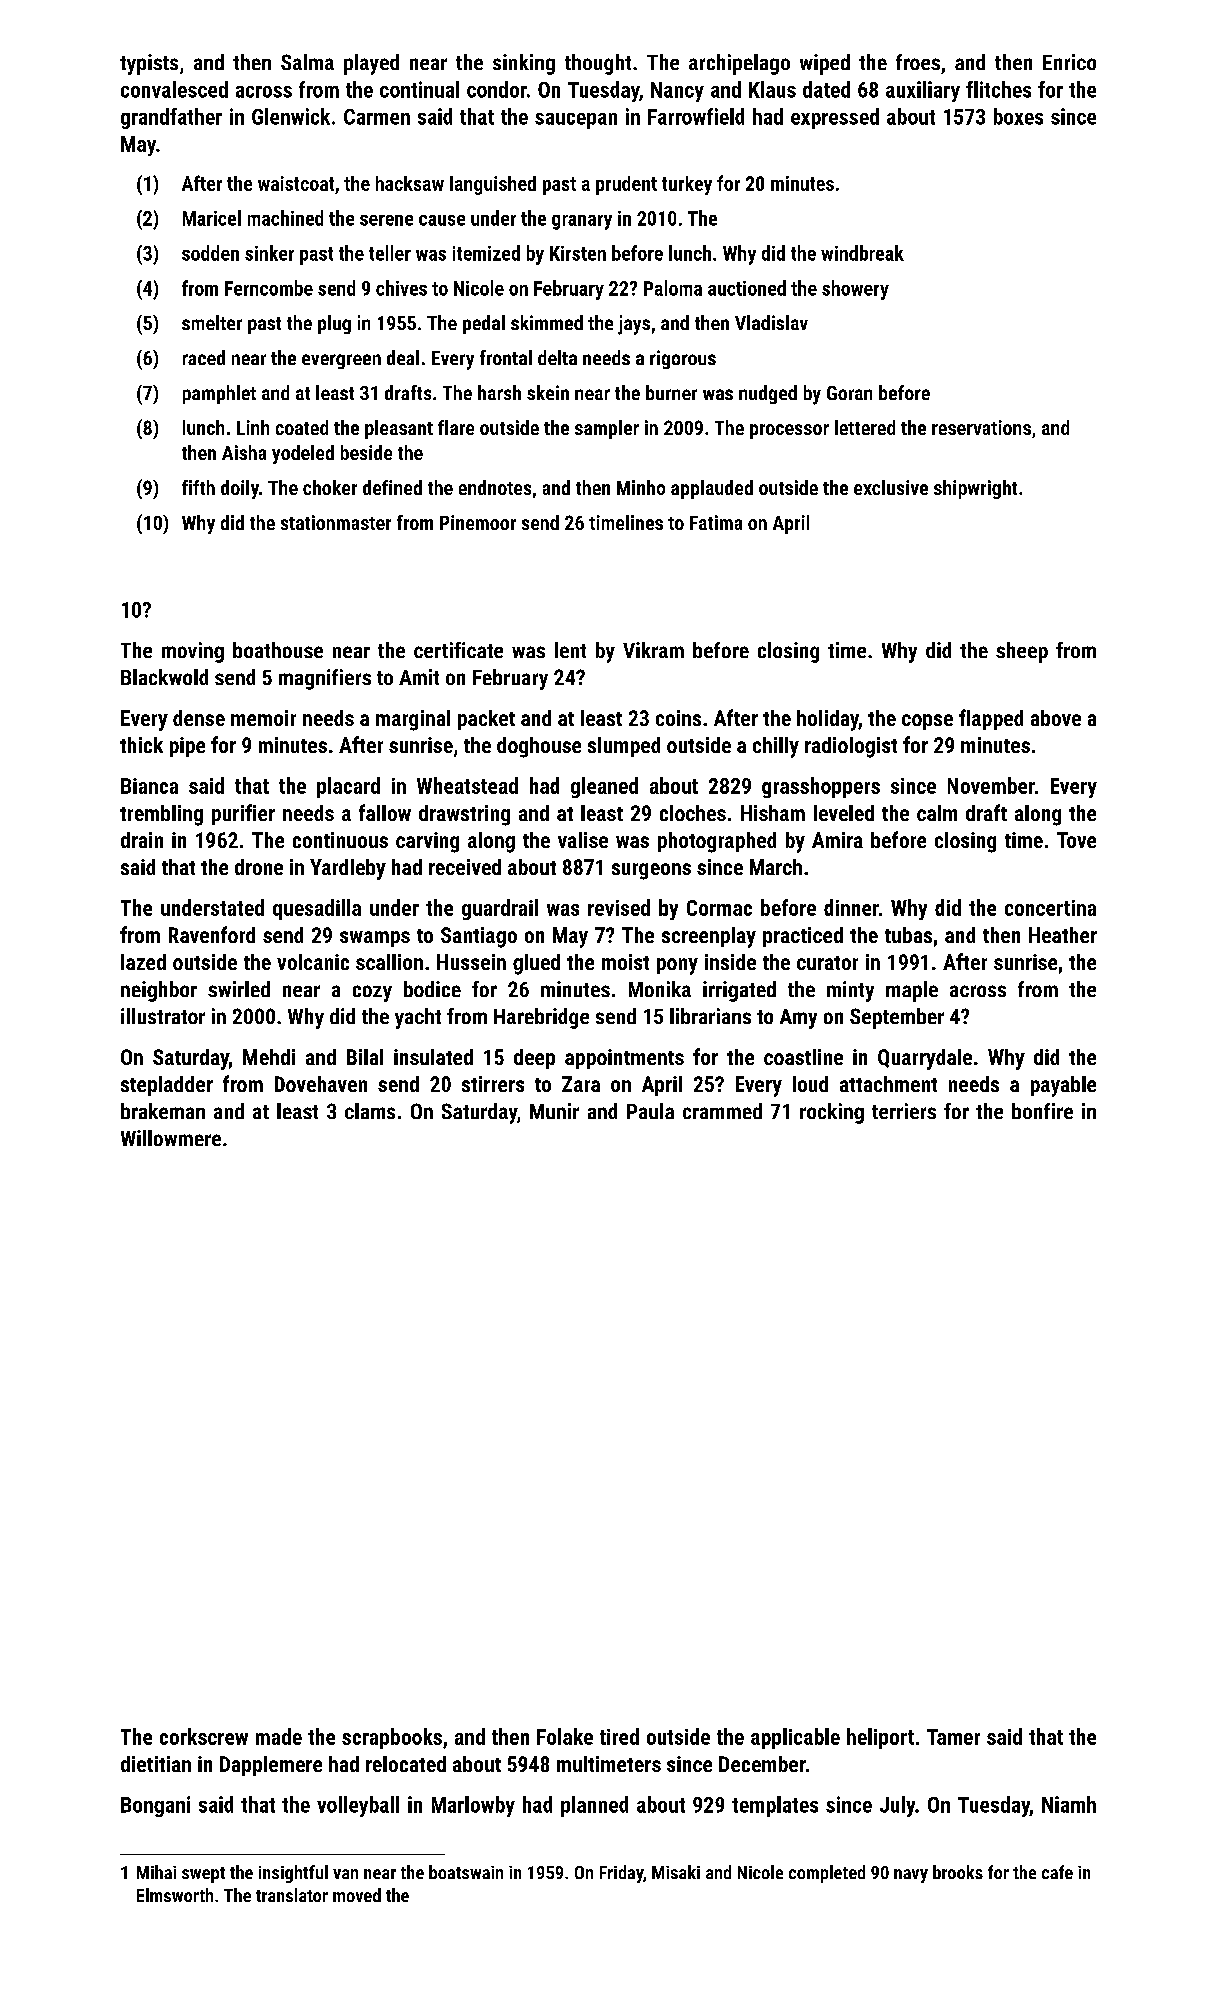  Describe the element at coordinates (497, 89) in the screenshot. I see `condor` at that location.
